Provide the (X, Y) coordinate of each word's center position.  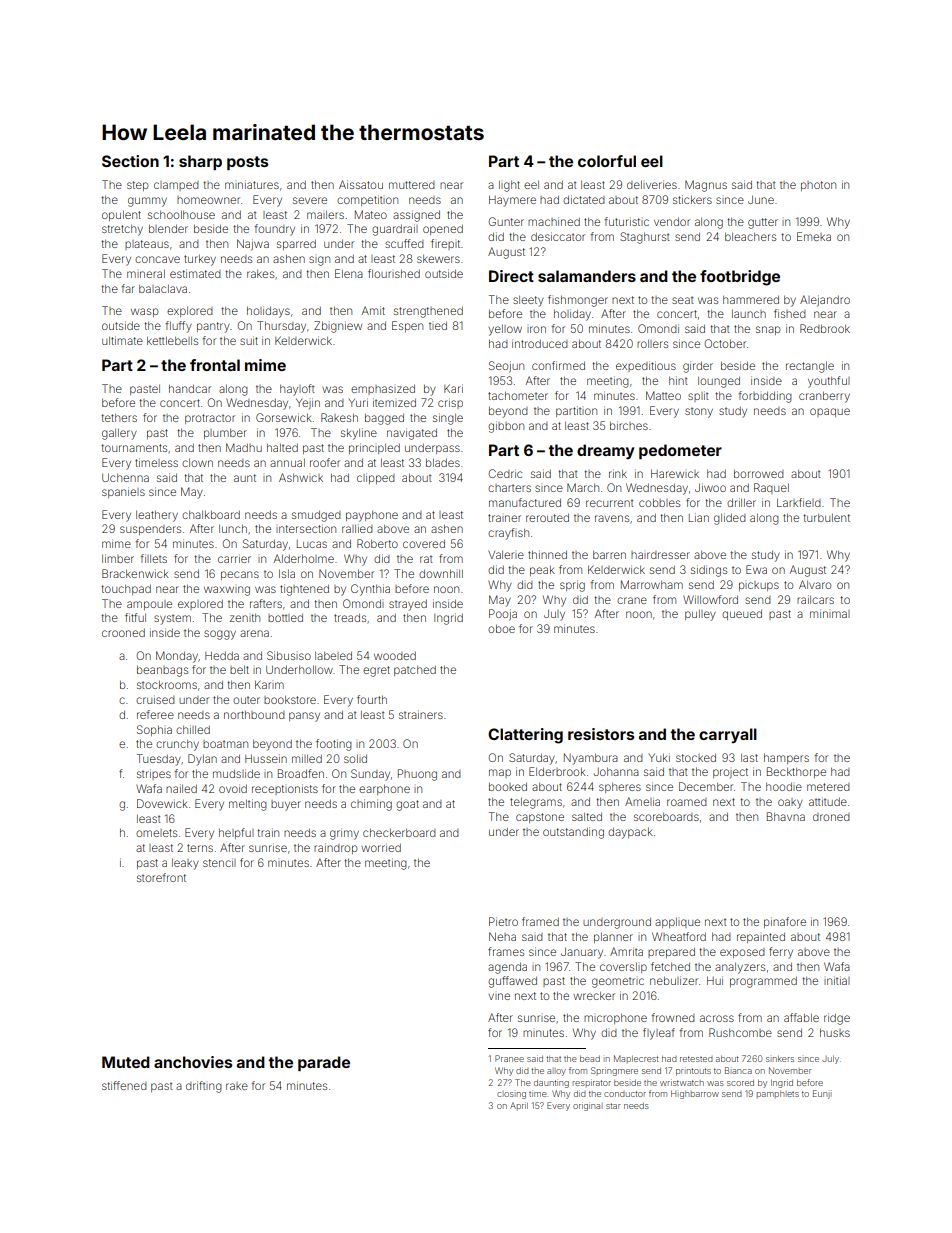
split (698, 396)
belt (239, 670)
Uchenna (125, 477)
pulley (700, 615)
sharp (200, 162)
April (519, 1105)
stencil (219, 862)
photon (818, 186)
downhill (441, 574)
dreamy (605, 452)
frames (506, 951)
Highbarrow (695, 1094)
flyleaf (659, 1034)
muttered (412, 185)
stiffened (124, 1085)
